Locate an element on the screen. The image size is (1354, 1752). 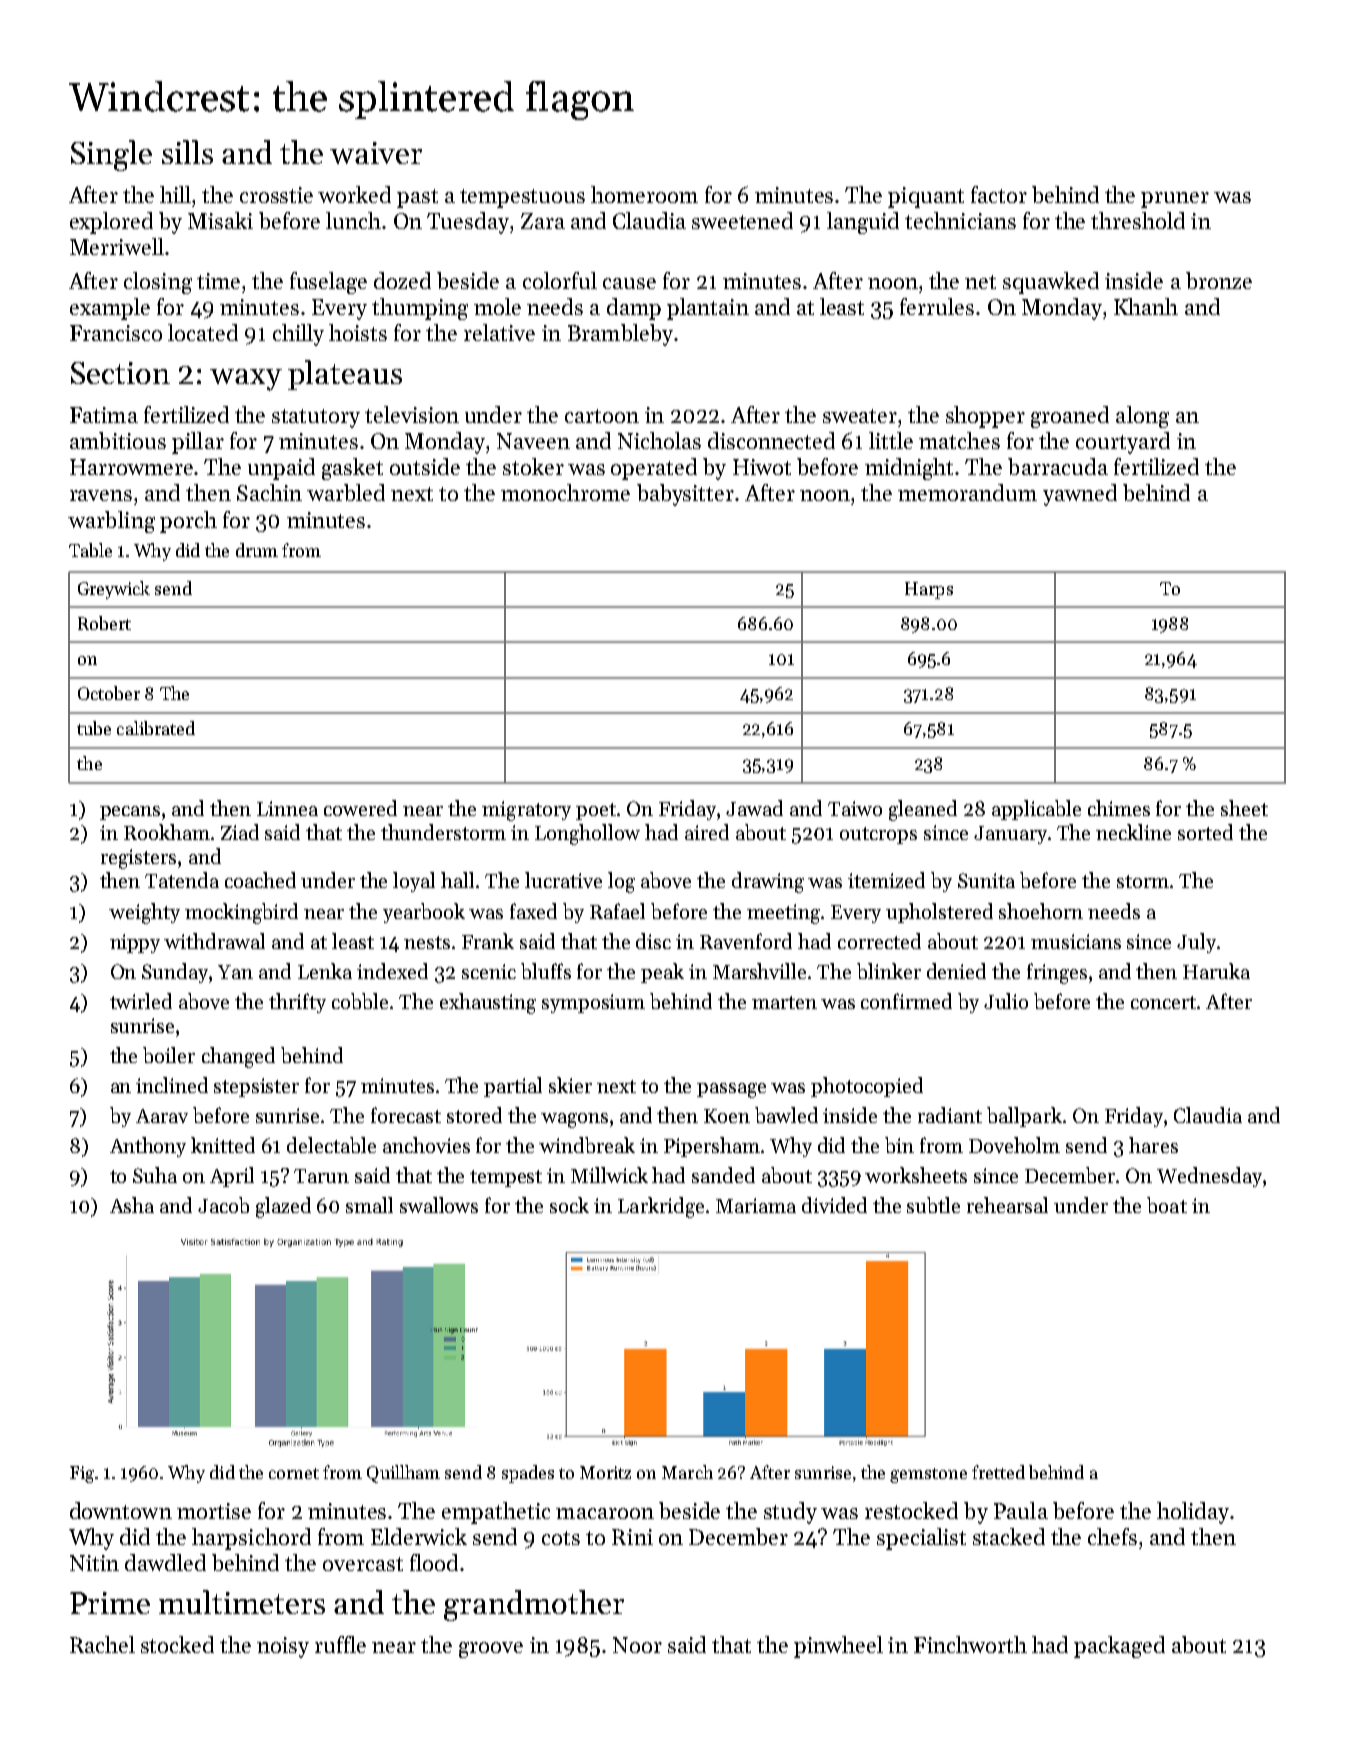
pruner is located at coordinates (1175, 200).
